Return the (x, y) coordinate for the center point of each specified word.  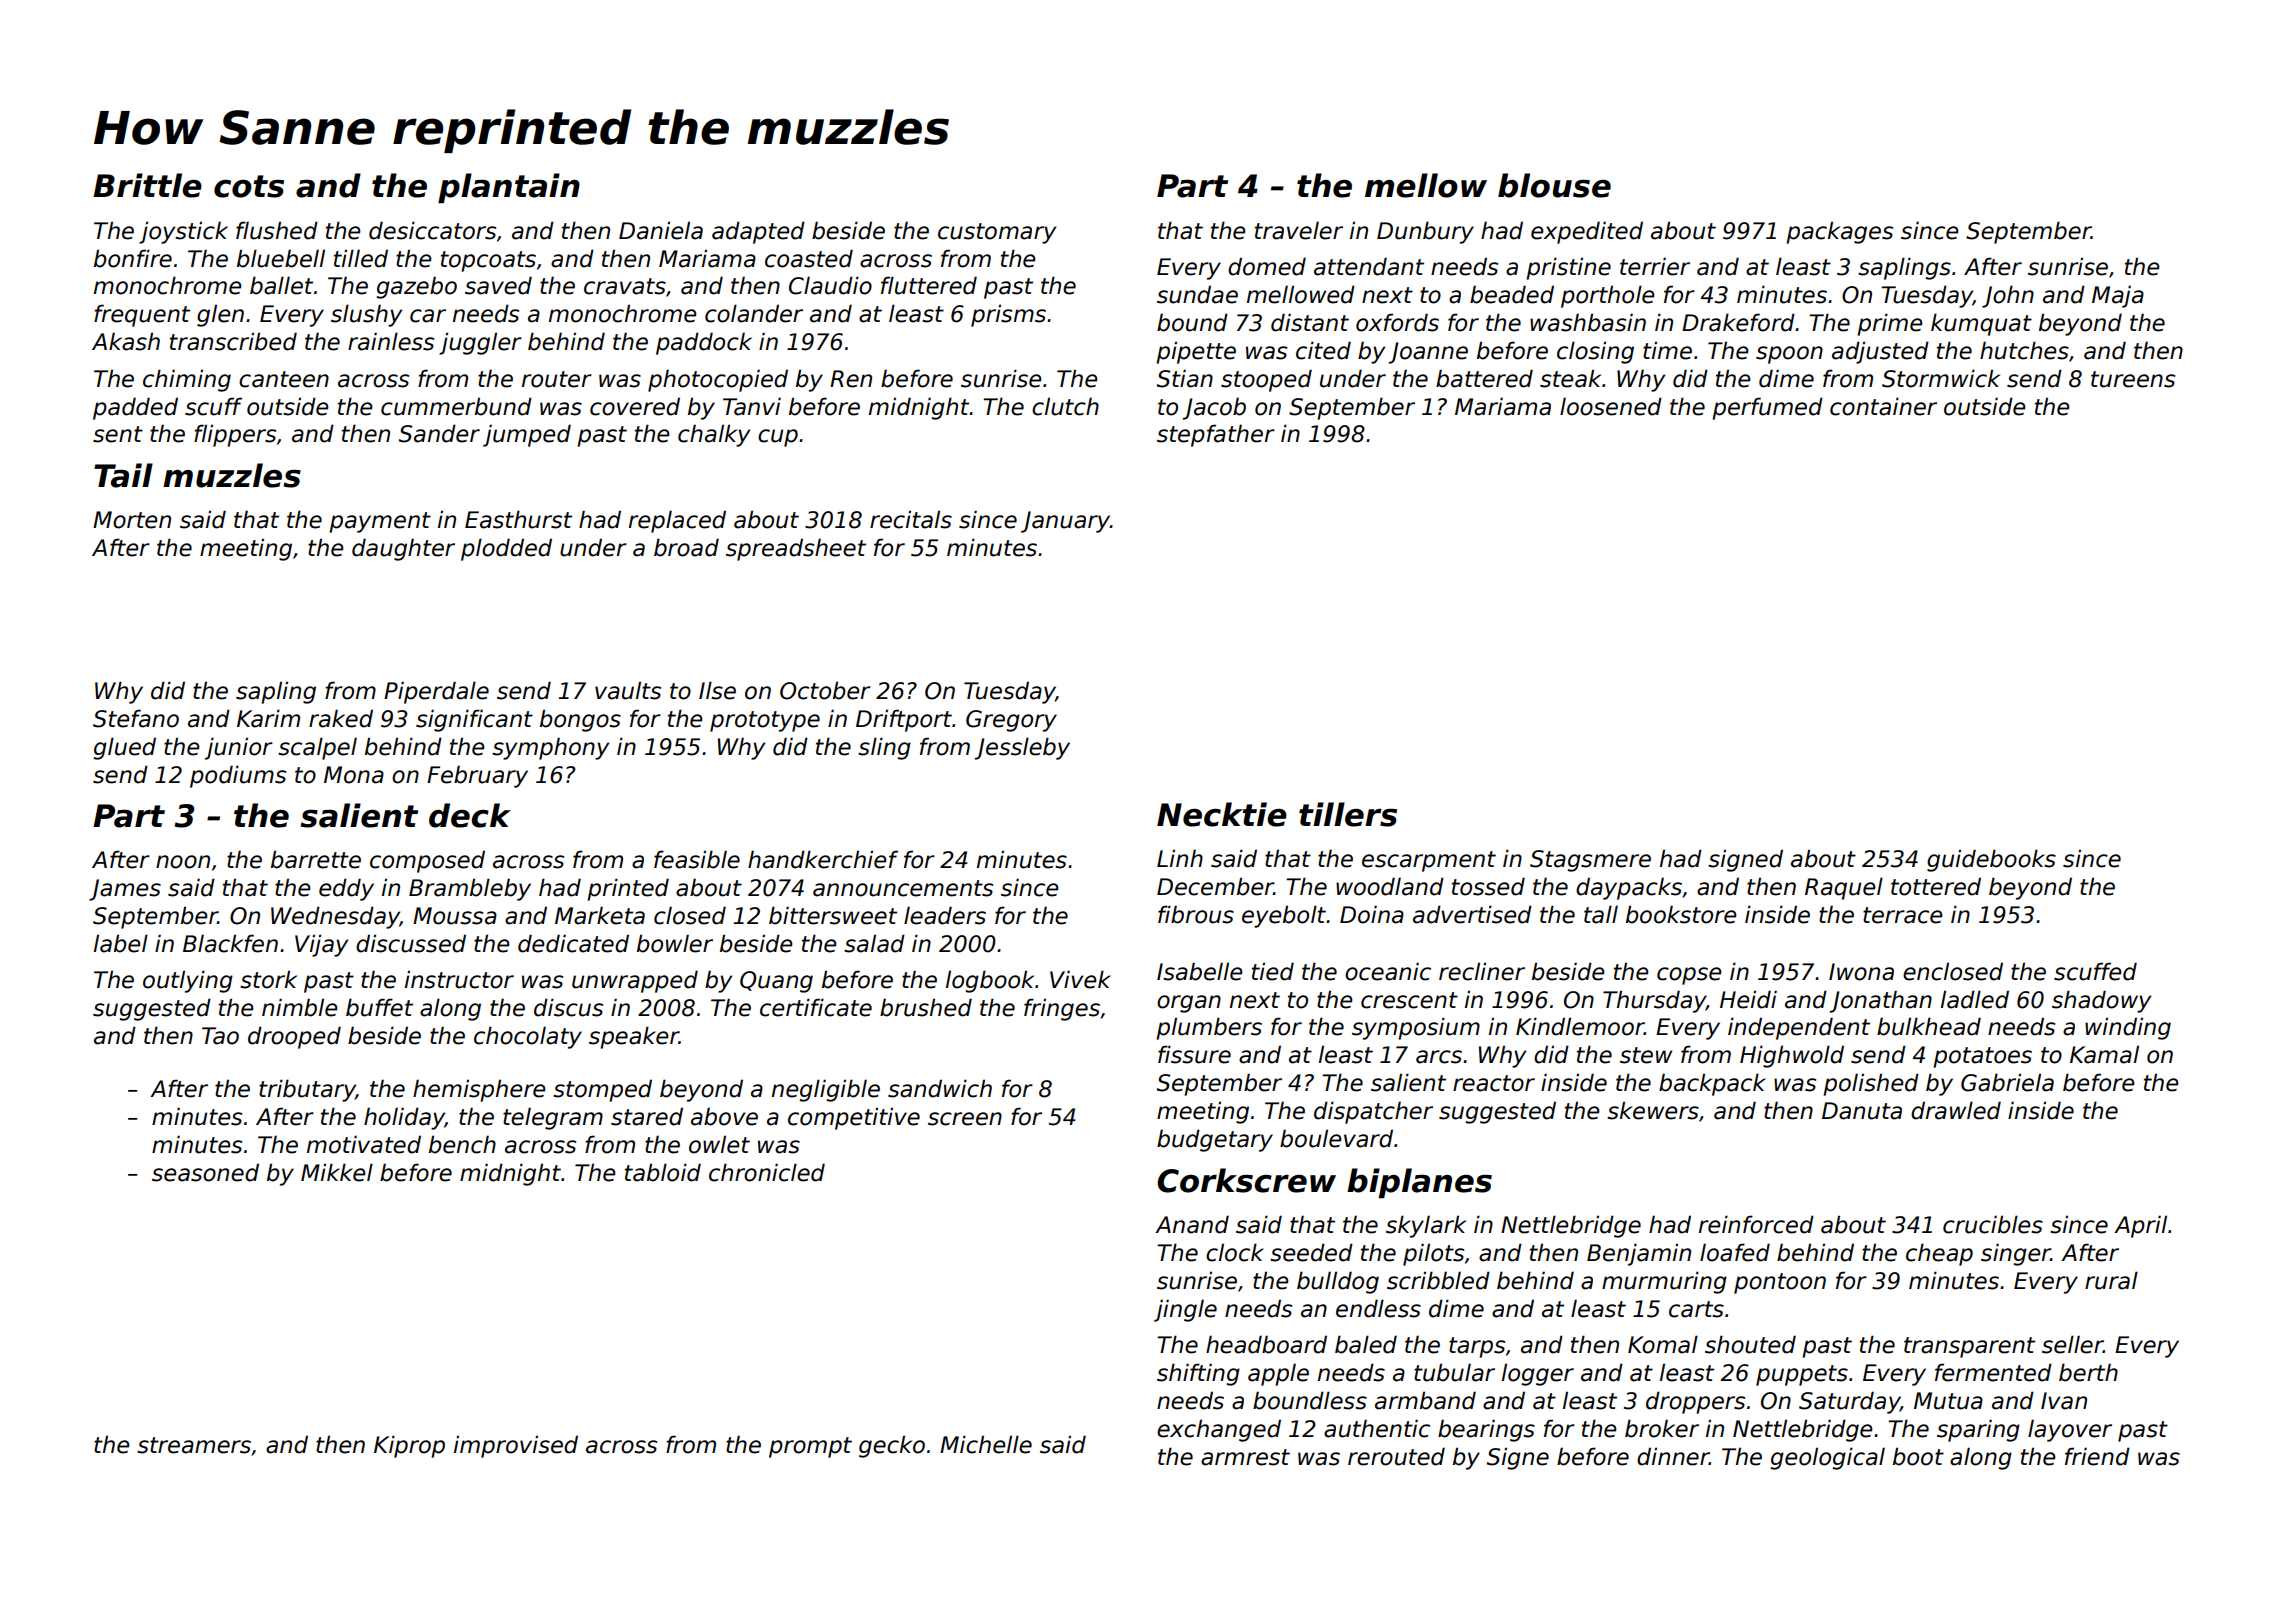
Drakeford (1738, 322)
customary (997, 233)
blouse (1554, 185)
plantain (509, 188)
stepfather (1216, 435)
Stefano (136, 718)
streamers (194, 1445)
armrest (1245, 1457)
